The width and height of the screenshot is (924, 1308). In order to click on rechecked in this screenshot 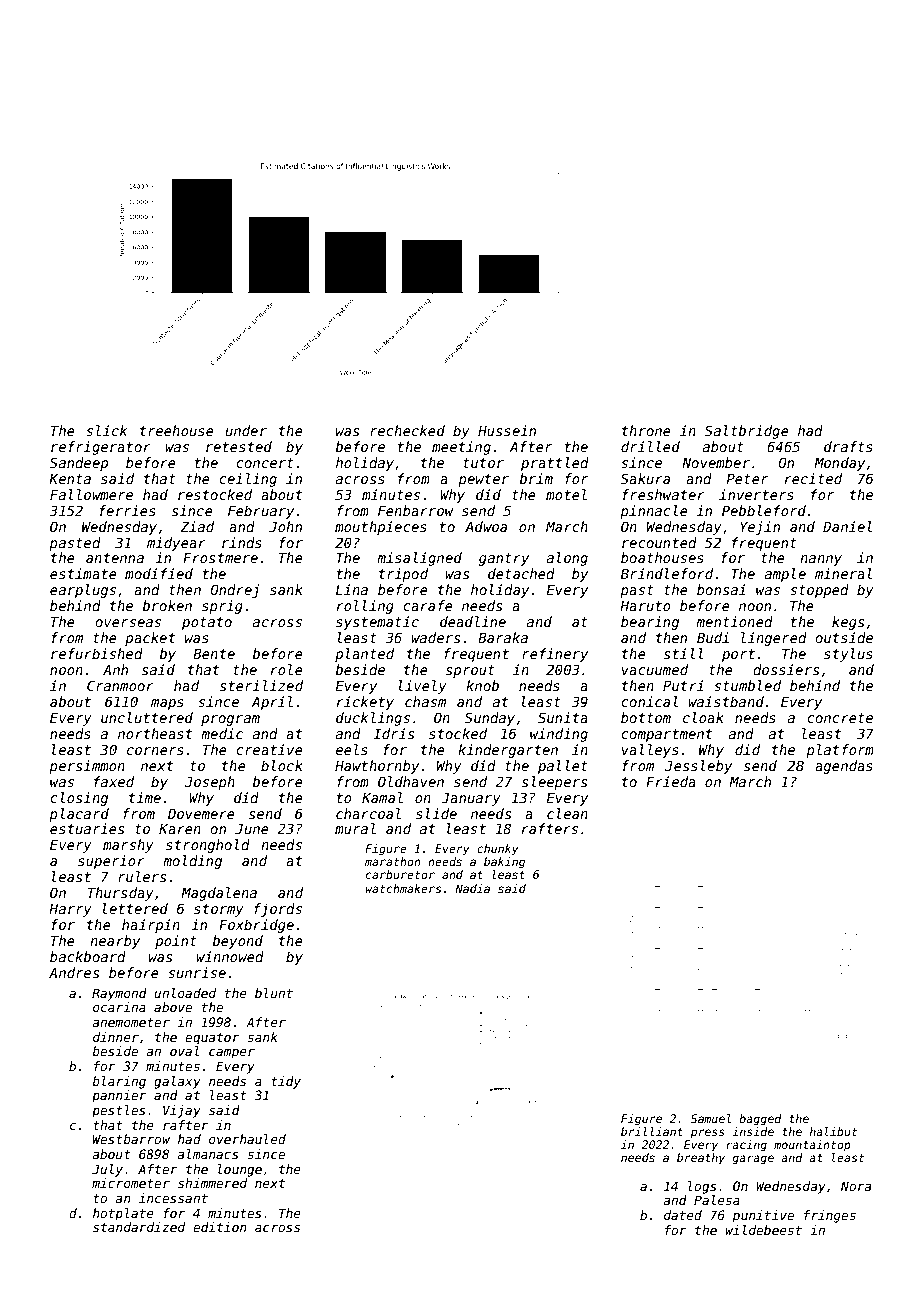, I will do `click(407, 430)`.
